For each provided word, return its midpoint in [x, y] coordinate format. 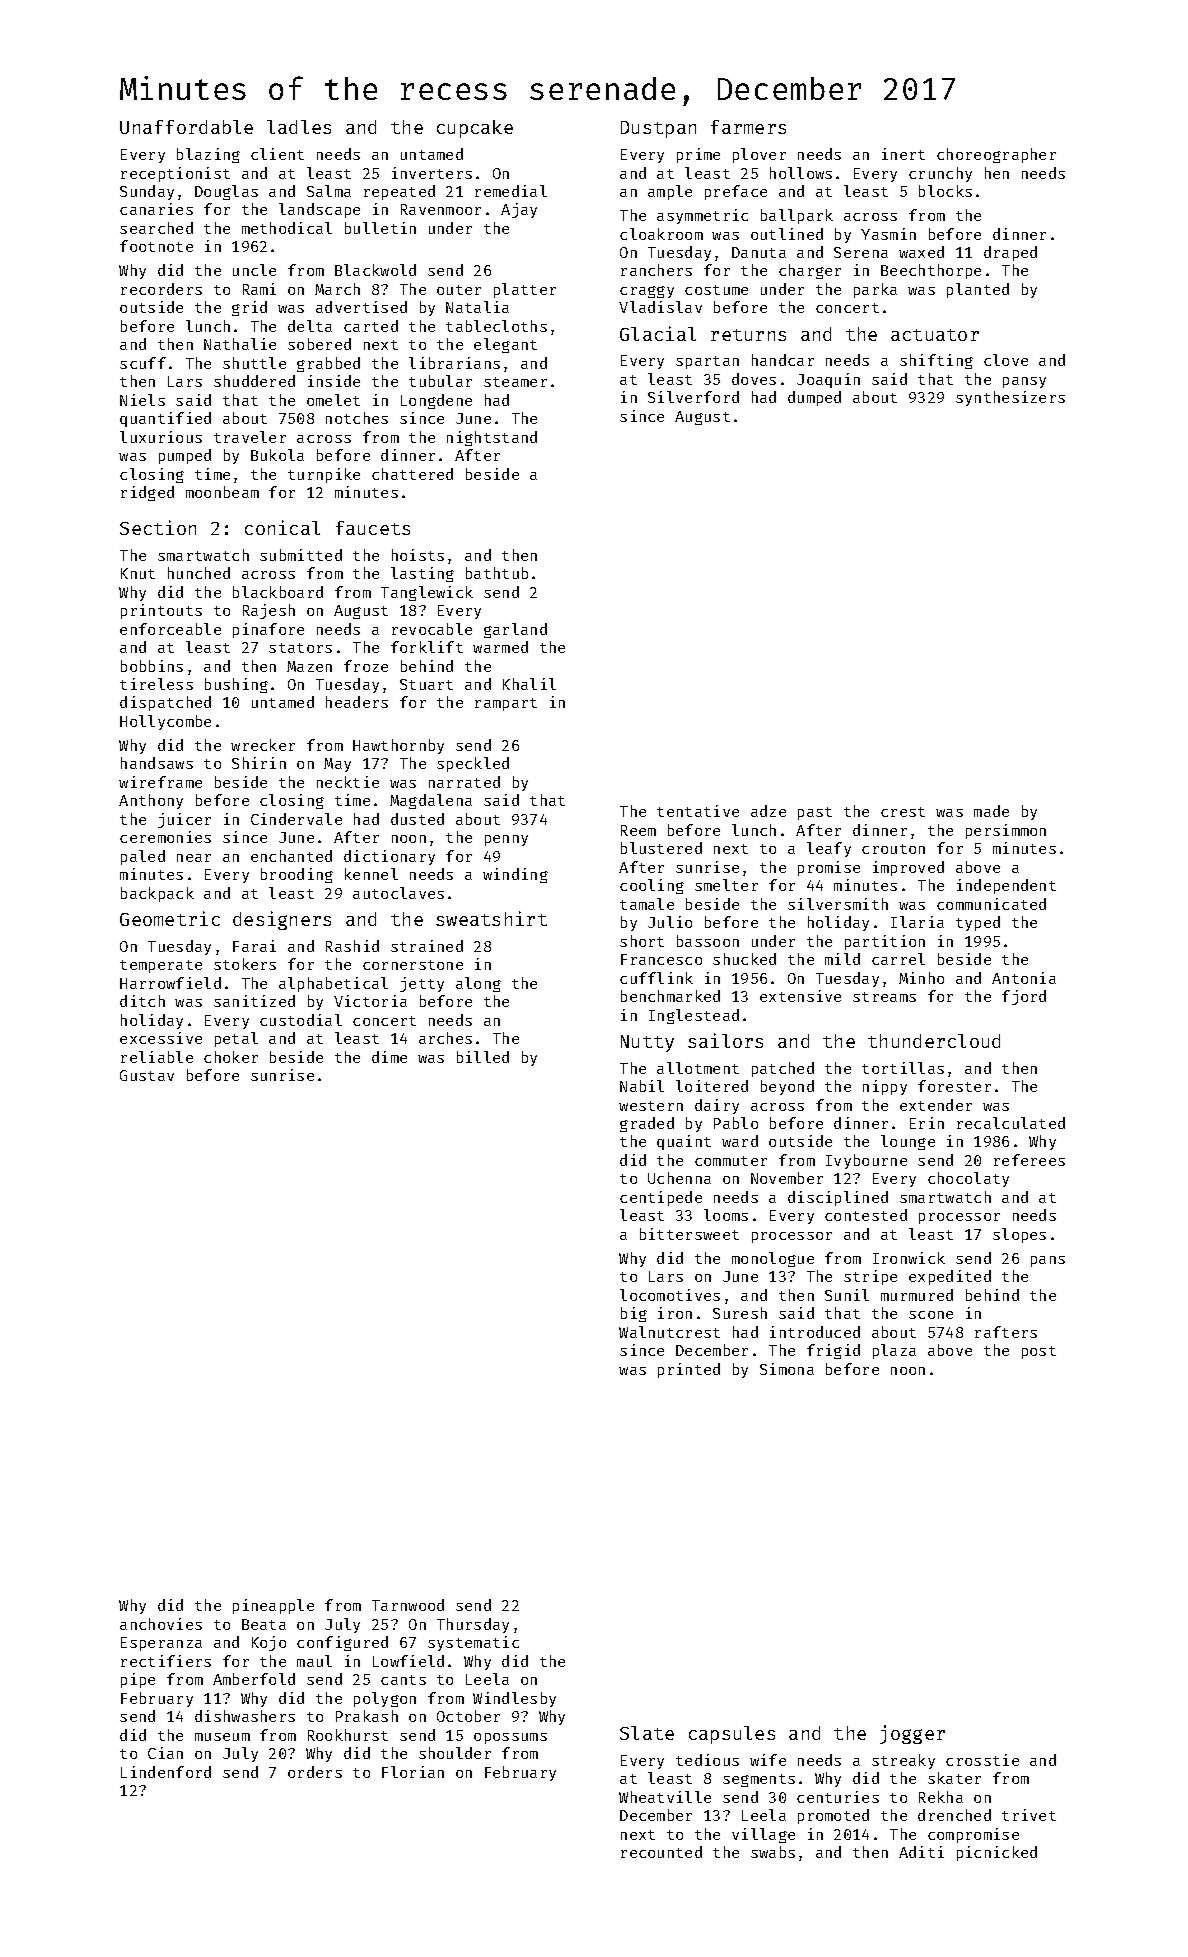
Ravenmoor [441, 209]
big [634, 1314]
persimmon [1006, 831]
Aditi [921, 1852]
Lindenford [166, 1772]
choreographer [996, 155]
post [1039, 1352]
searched [156, 228]
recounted [661, 1852]
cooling [652, 886]
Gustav [147, 1075]
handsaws [157, 763]
